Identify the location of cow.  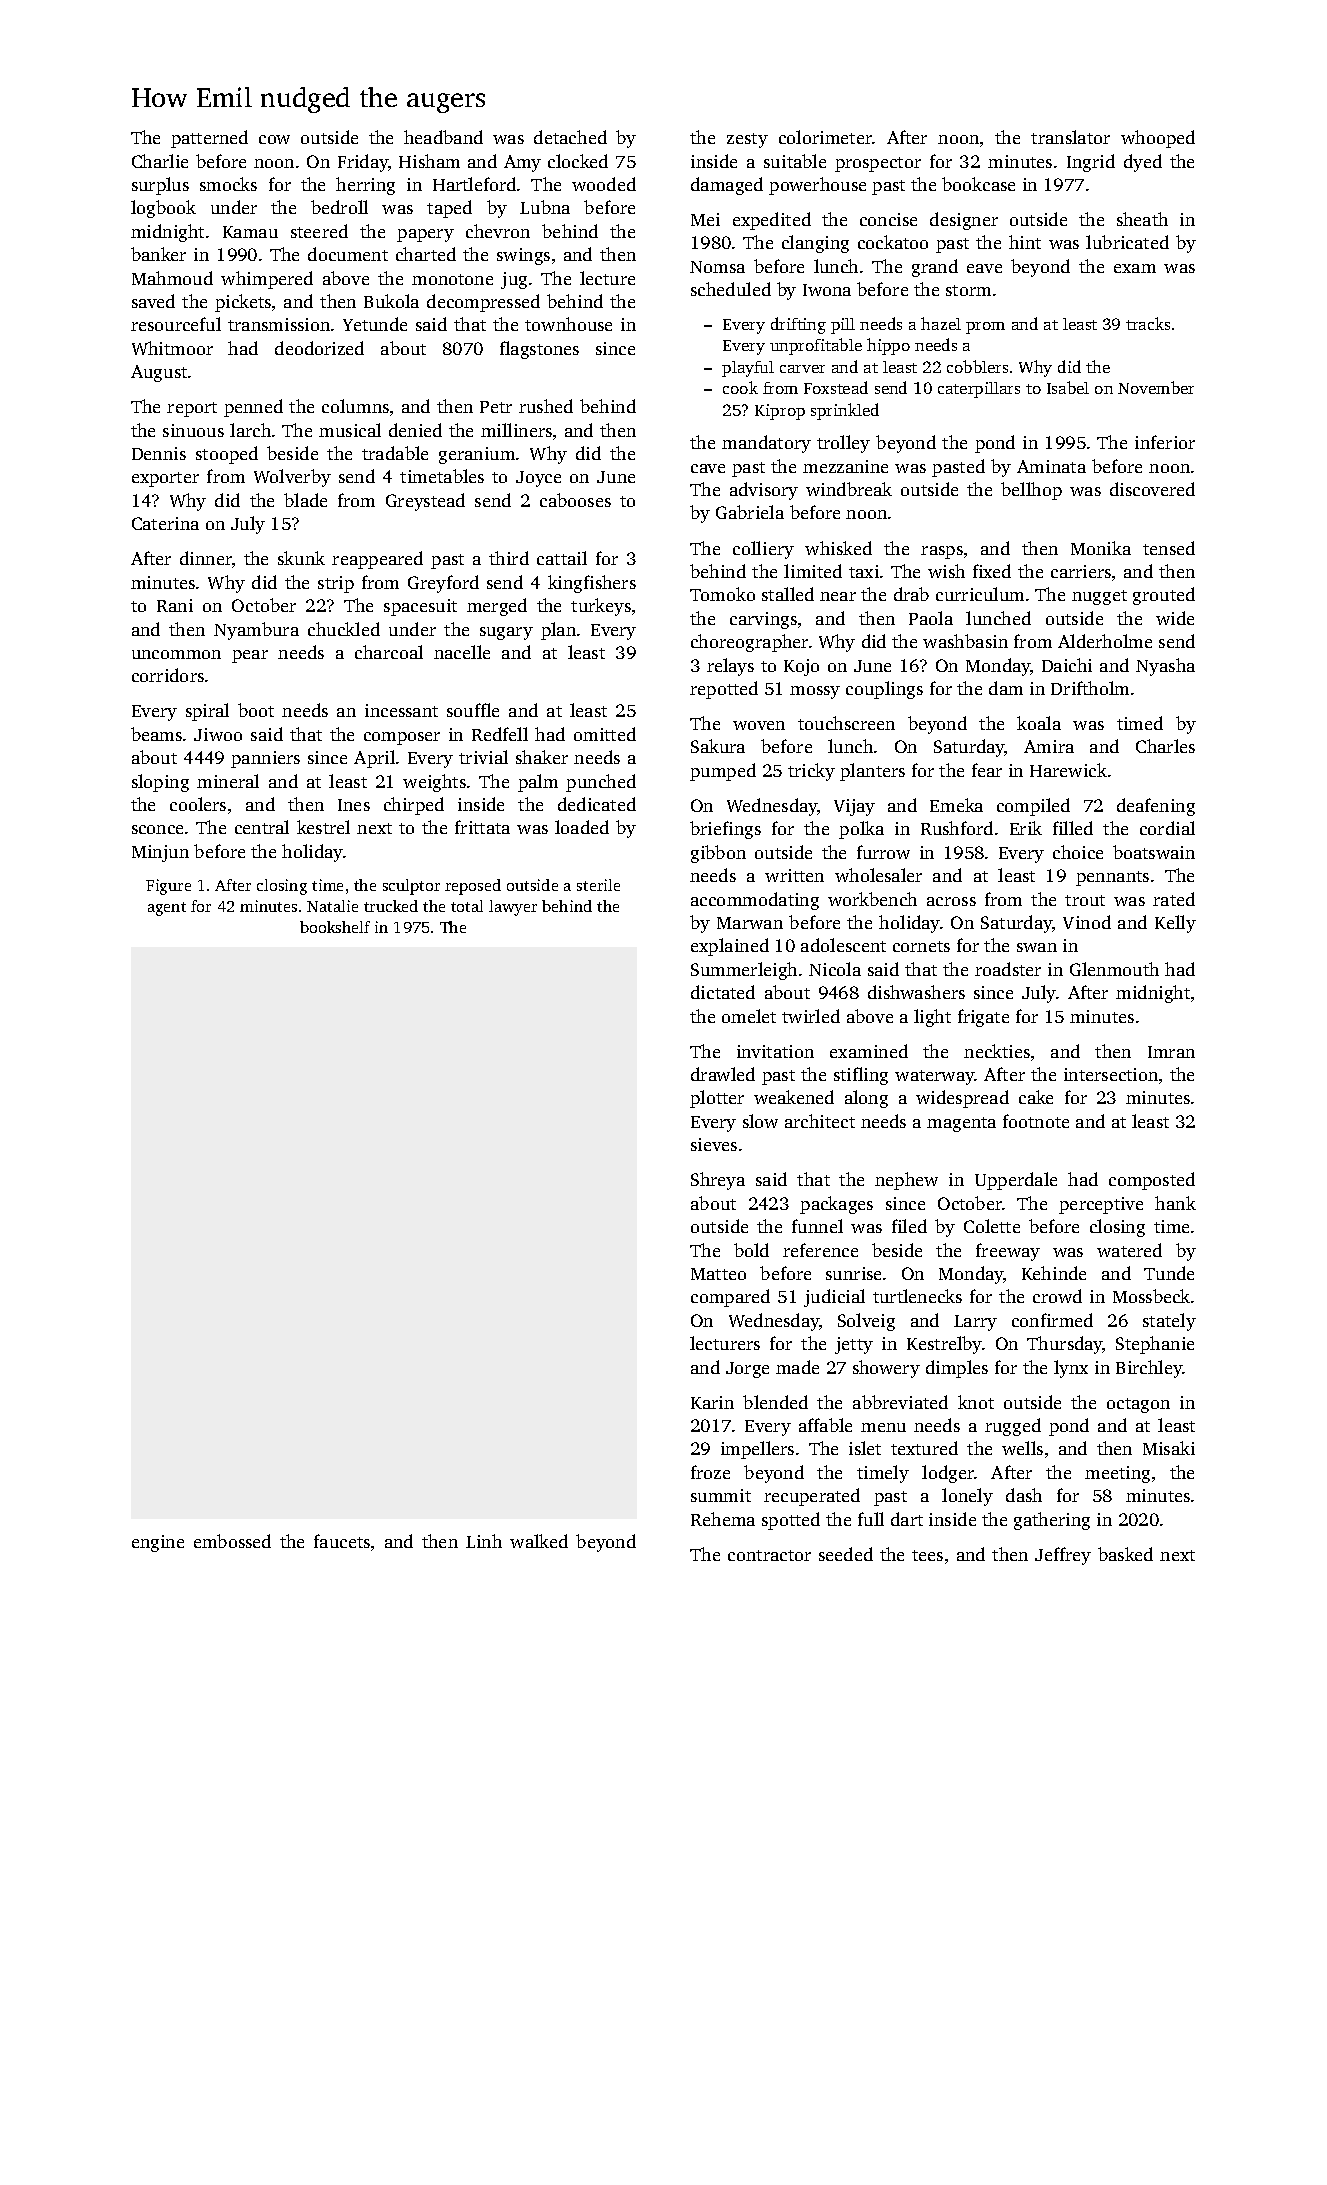
(274, 139).
